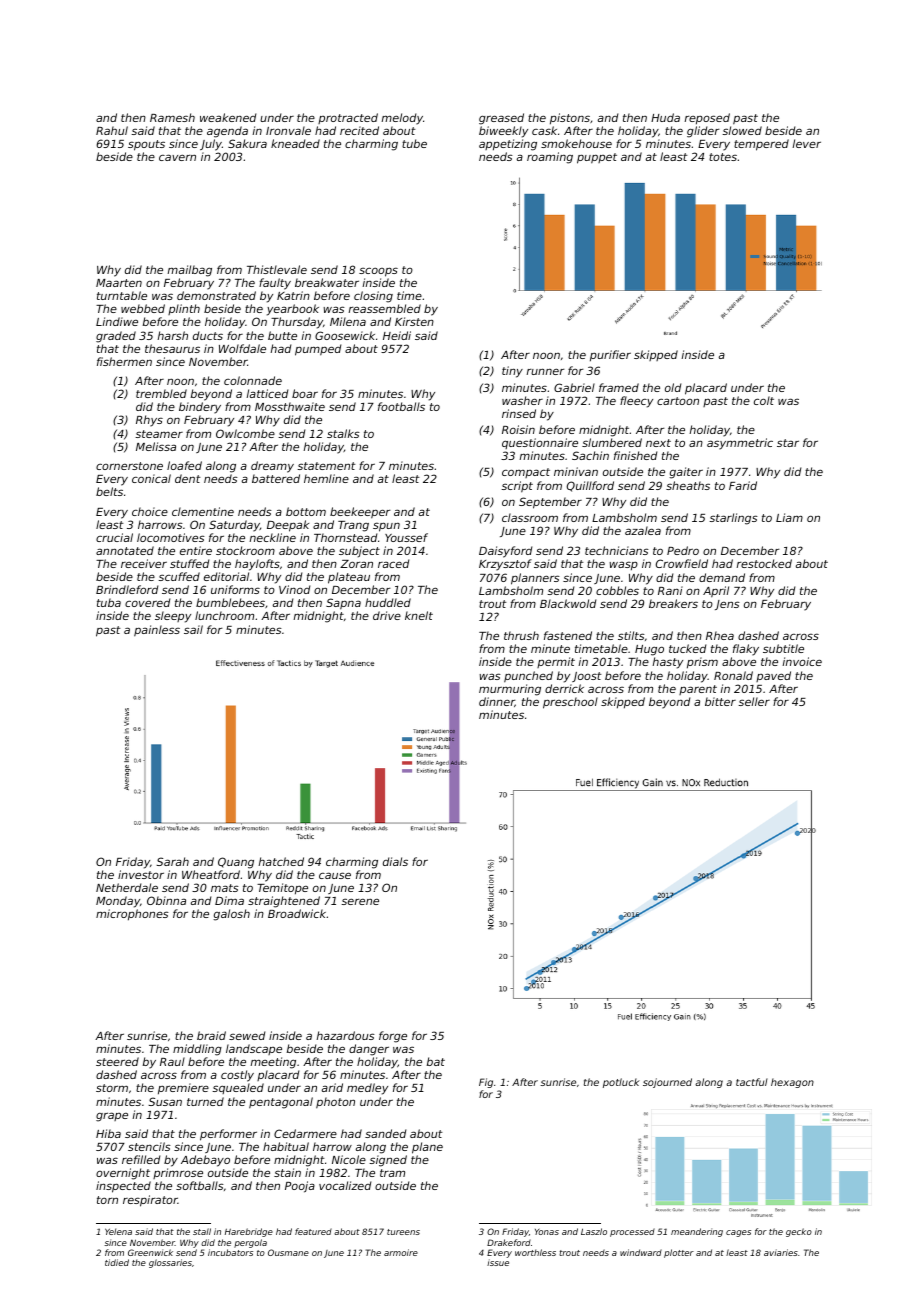 The image size is (924, 1308). Describe the element at coordinates (665, 117) in the document. I see `Huda` at that location.
